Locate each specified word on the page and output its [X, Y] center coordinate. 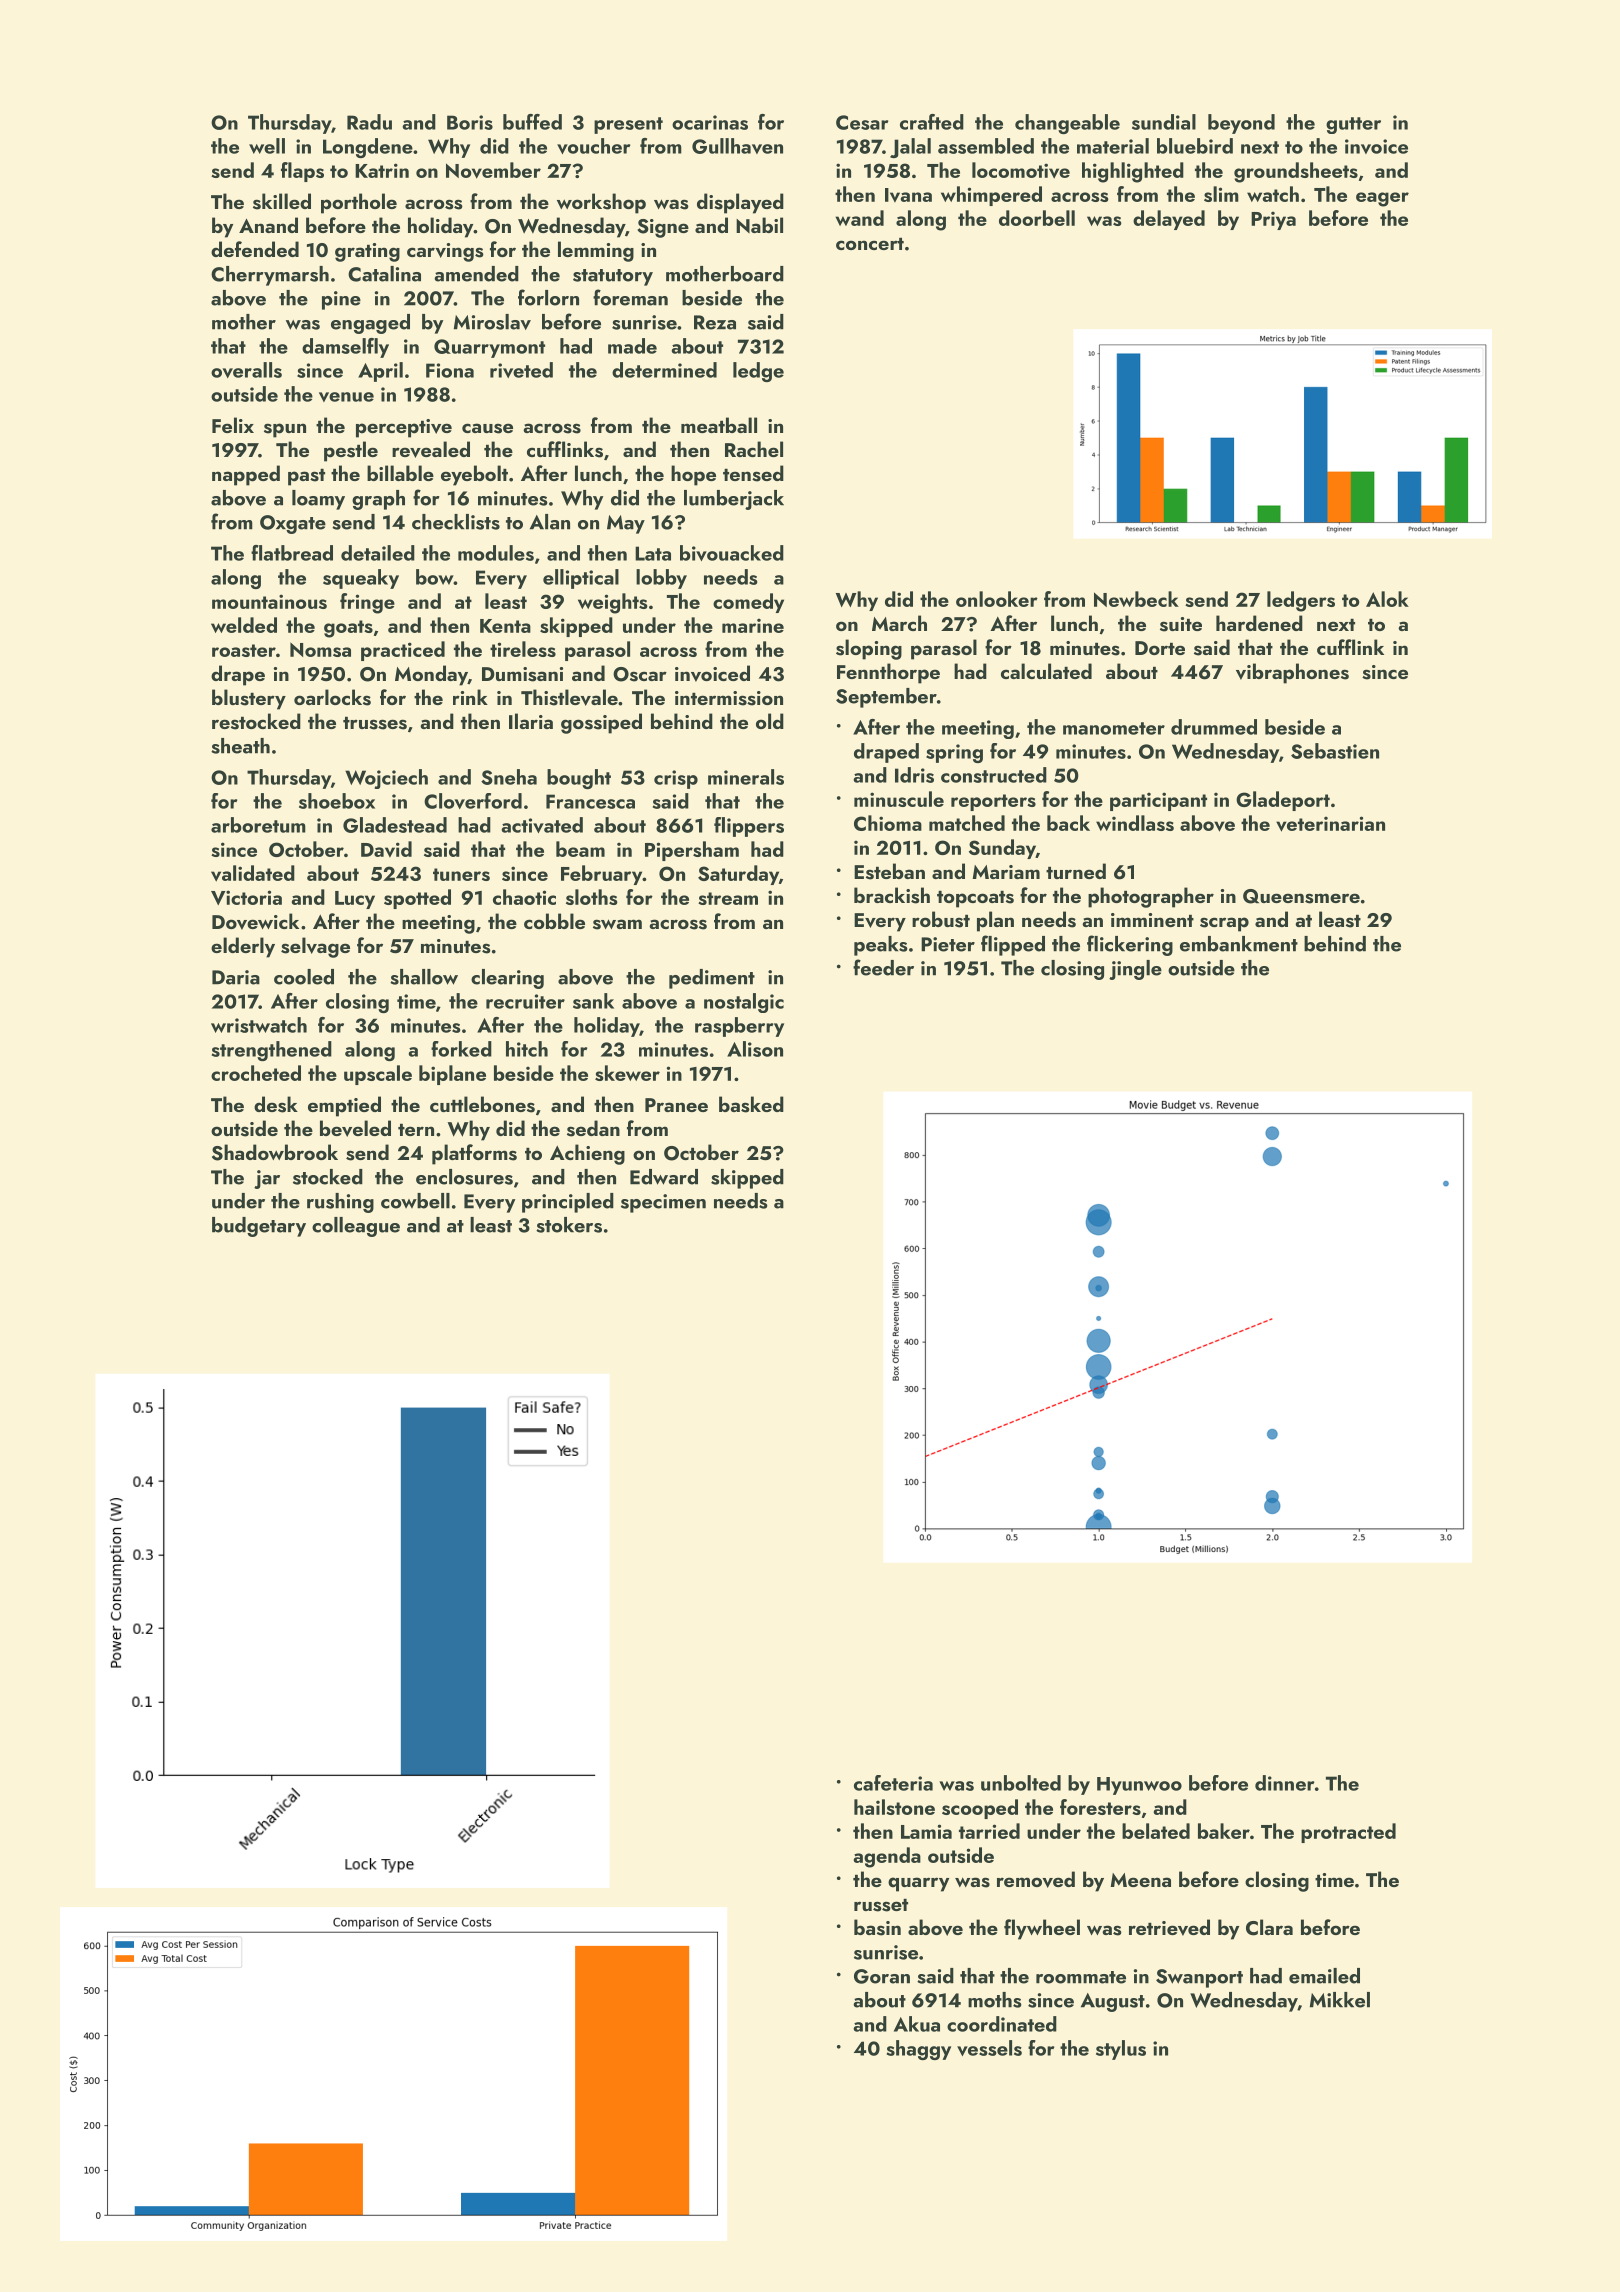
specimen [663, 1203]
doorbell [1037, 218]
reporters [993, 802]
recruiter [525, 1001]
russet [881, 1905]
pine [341, 300]
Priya [1273, 220]
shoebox [337, 801]
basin [877, 1927]
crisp [676, 779]
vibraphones [1292, 673]
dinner [1284, 1783]
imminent [1152, 920]
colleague [356, 1227]
